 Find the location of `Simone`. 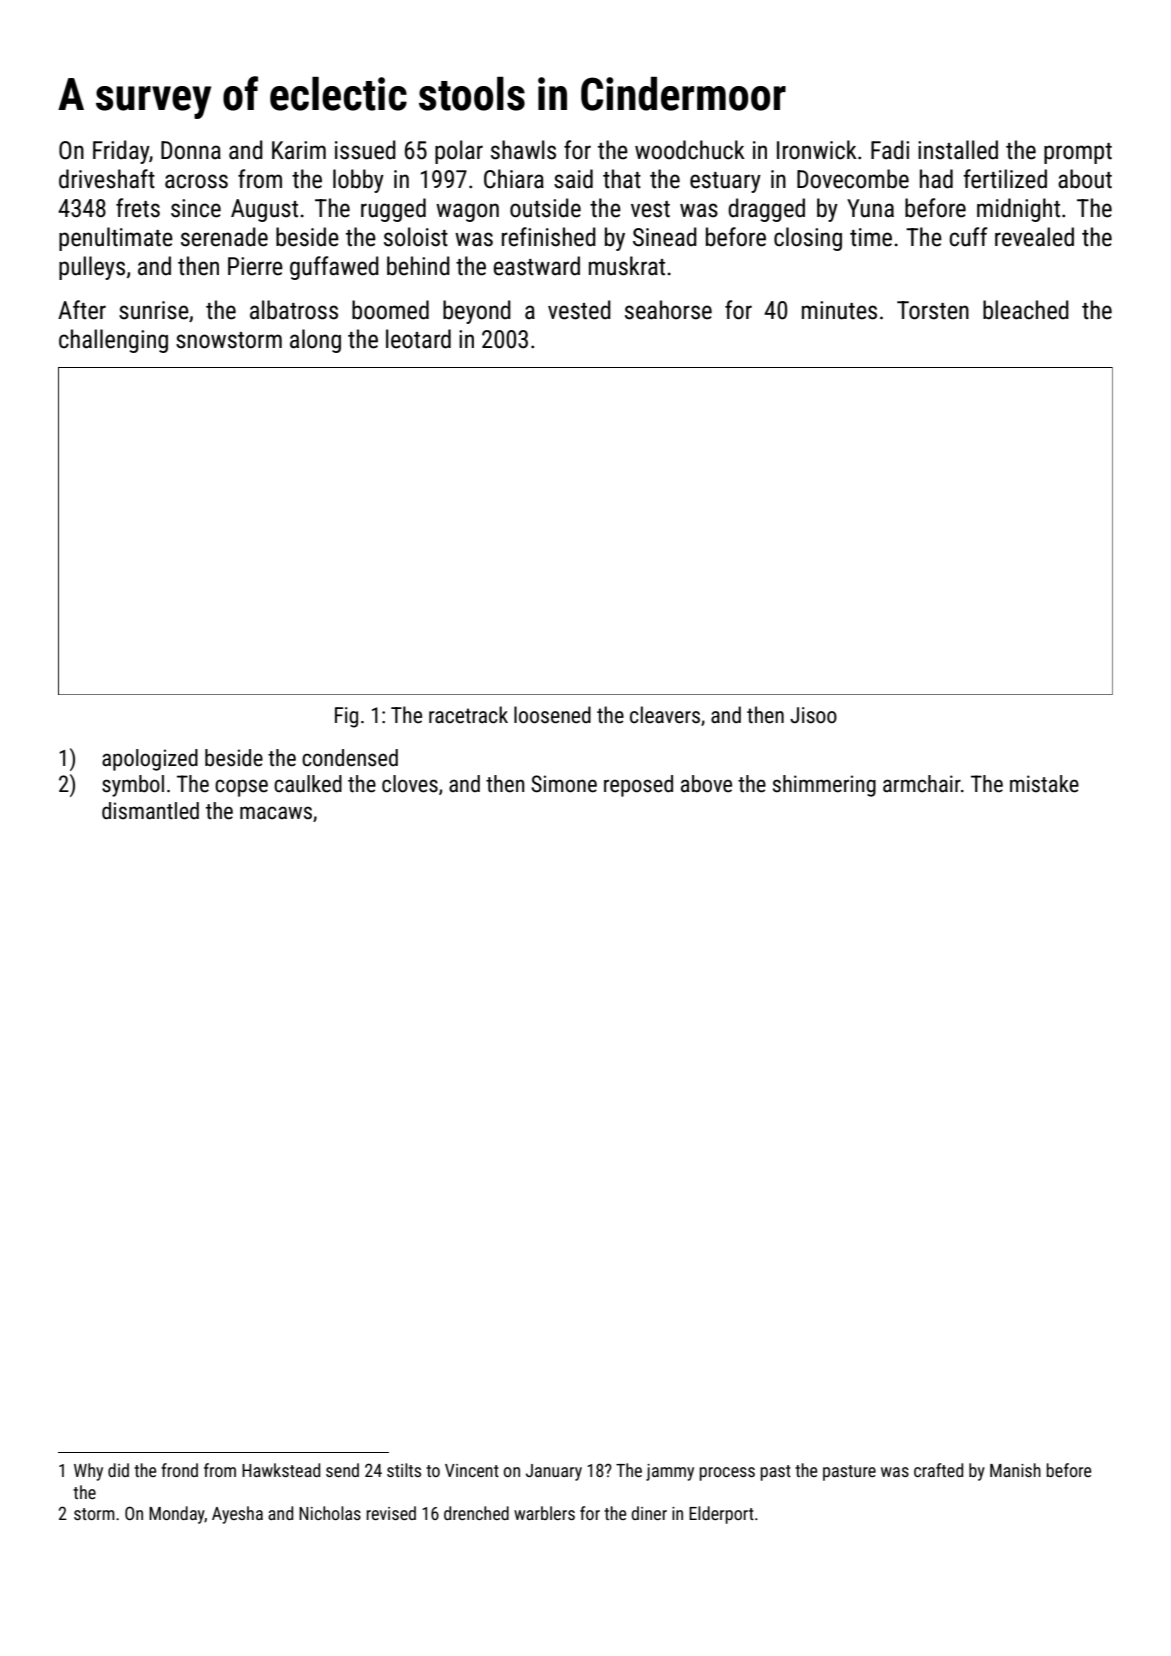

Simone is located at coordinates (564, 784).
